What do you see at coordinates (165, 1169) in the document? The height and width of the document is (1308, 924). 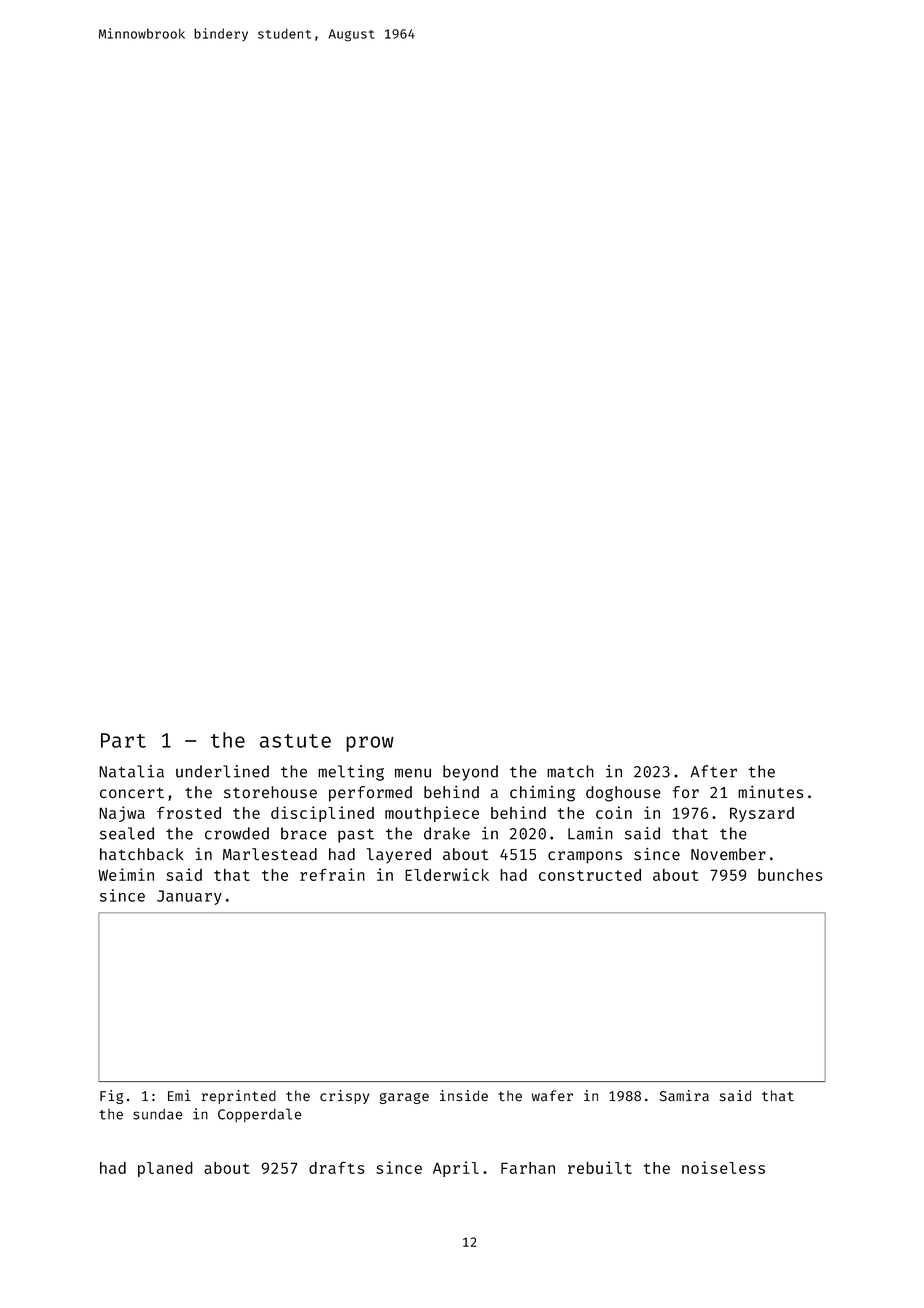 I see `planed` at bounding box center [165, 1169].
